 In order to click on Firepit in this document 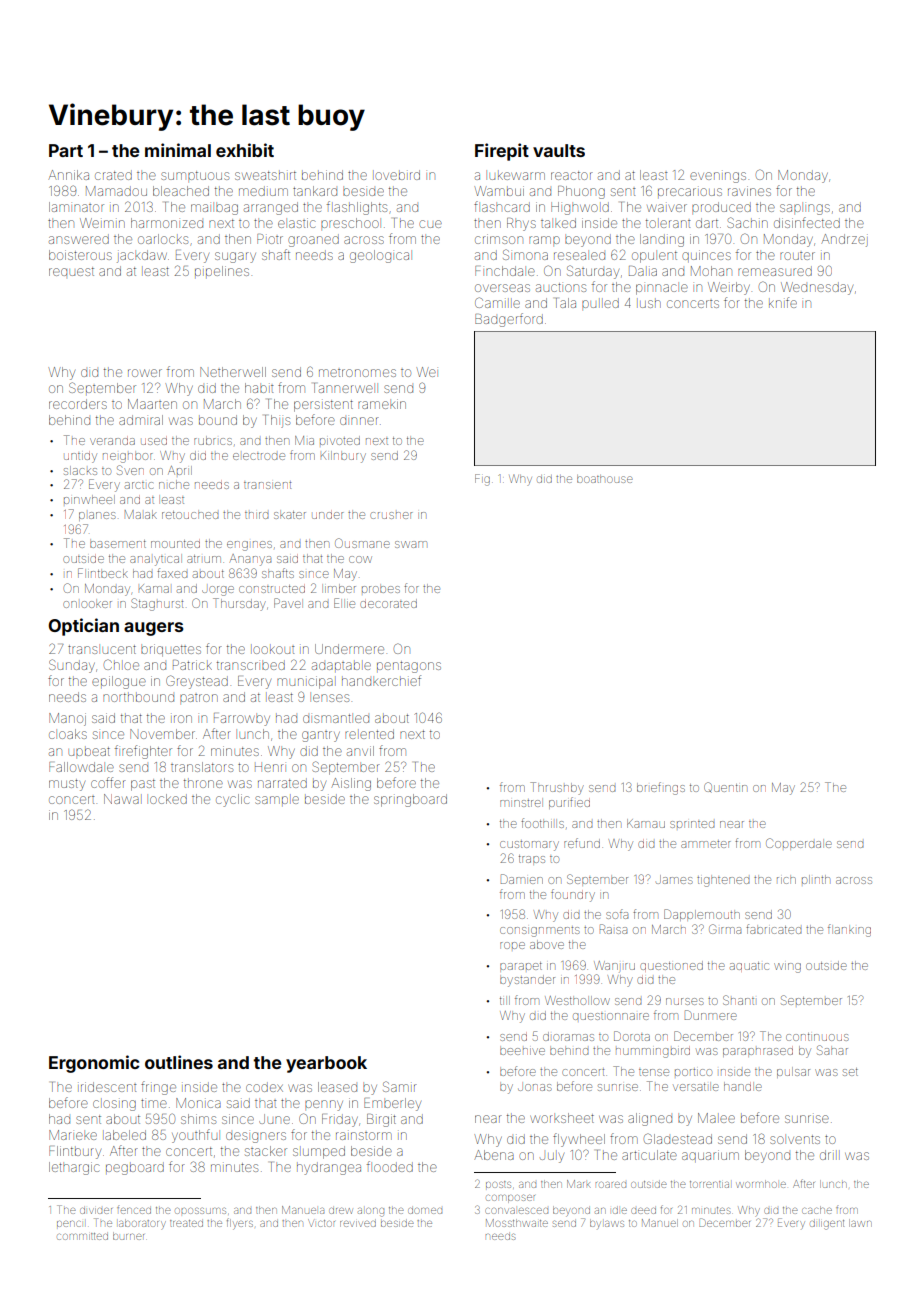, I will do `click(502, 152)`.
